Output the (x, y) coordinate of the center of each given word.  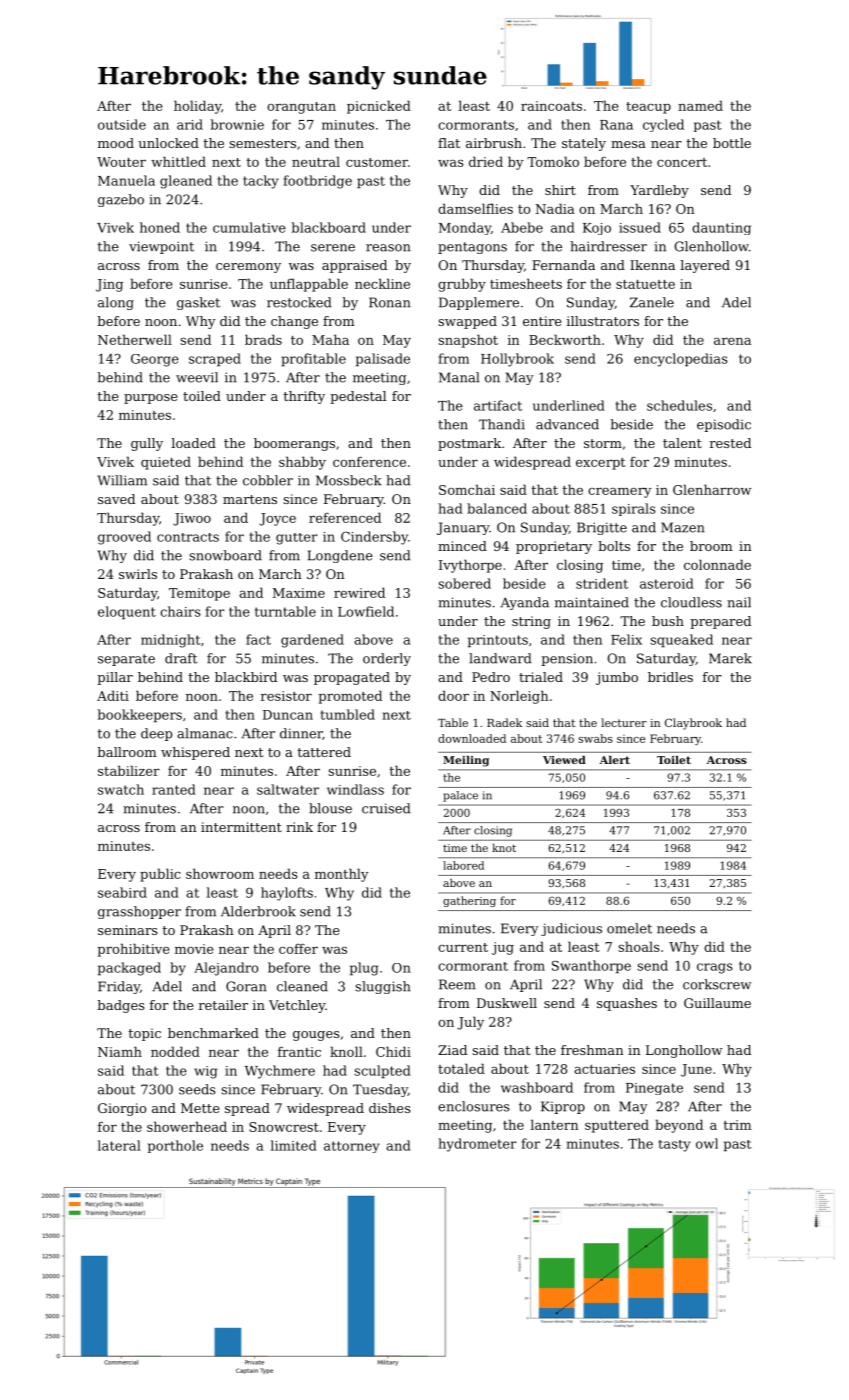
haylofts (287, 894)
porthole (175, 1146)
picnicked (379, 107)
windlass (355, 789)
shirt (560, 190)
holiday (197, 107)
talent (682, 443)
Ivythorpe (470, 566)
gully (147, 444)
